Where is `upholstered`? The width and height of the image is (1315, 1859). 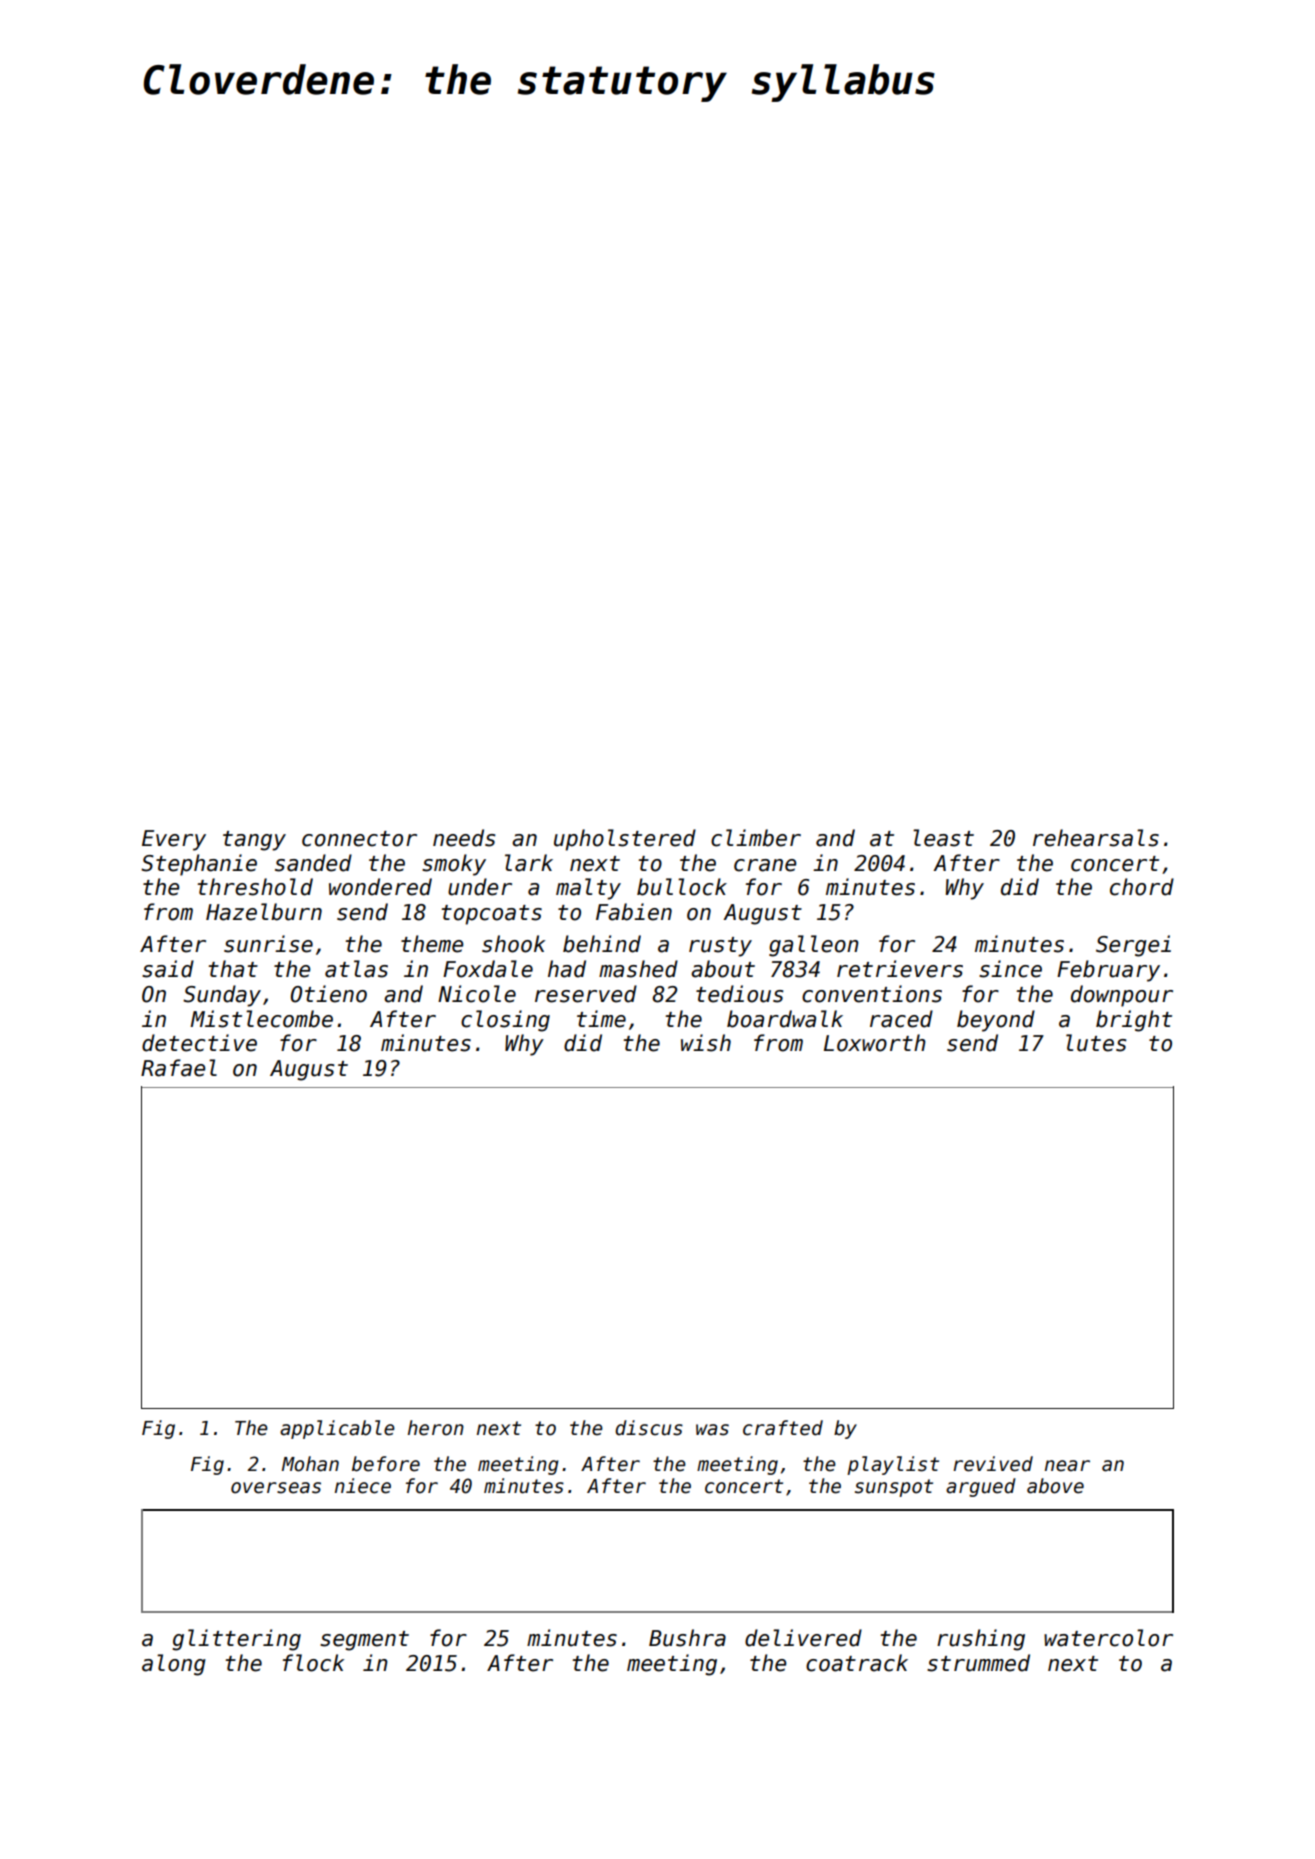 upholstered is located at coordinates (625, 840).
